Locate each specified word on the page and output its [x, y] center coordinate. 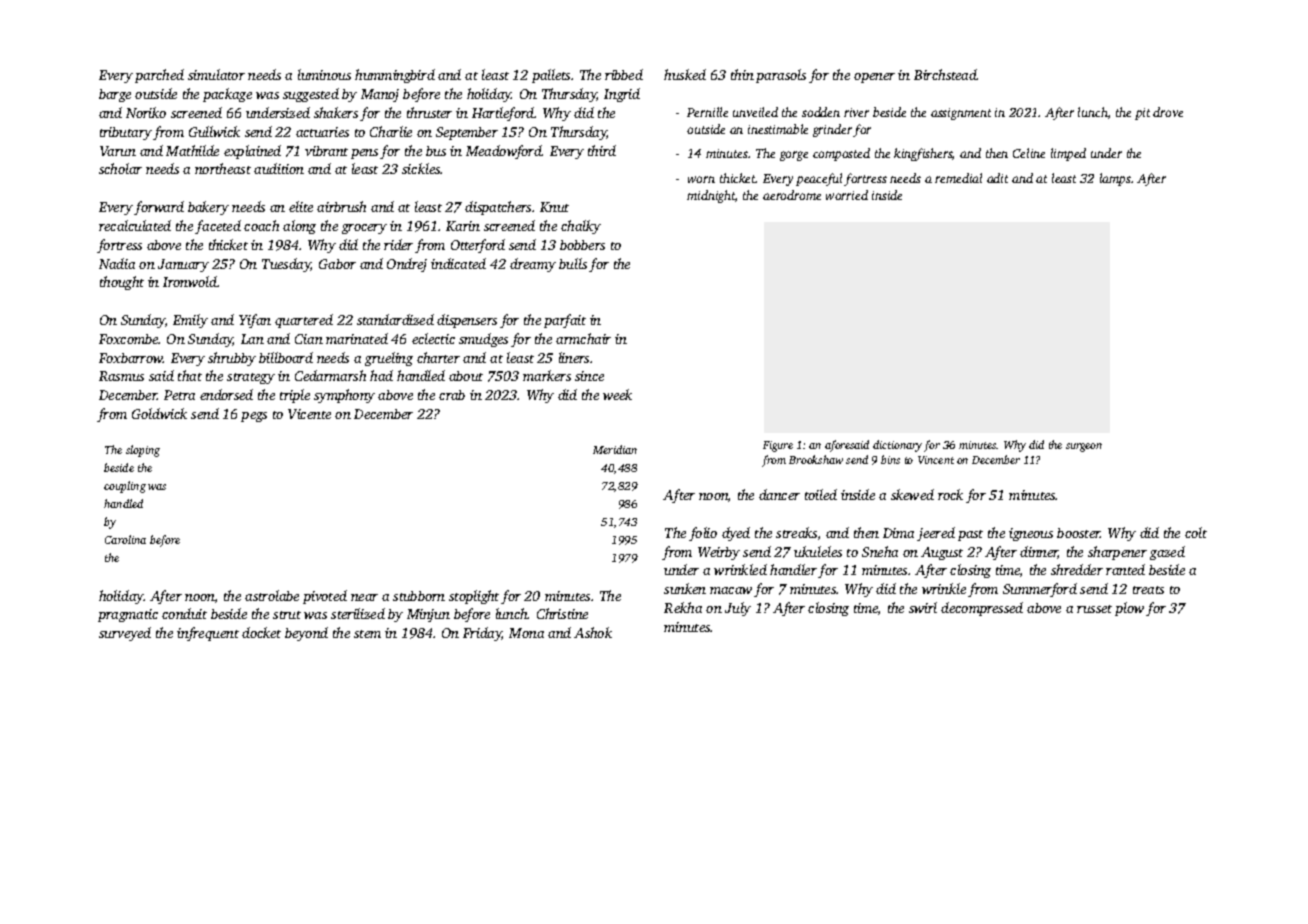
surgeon [1084, 447]
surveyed [125, 634]
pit [1142, 114]
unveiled [755, 112]
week [617, 394]
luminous [324, 74]
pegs [254, 417]
